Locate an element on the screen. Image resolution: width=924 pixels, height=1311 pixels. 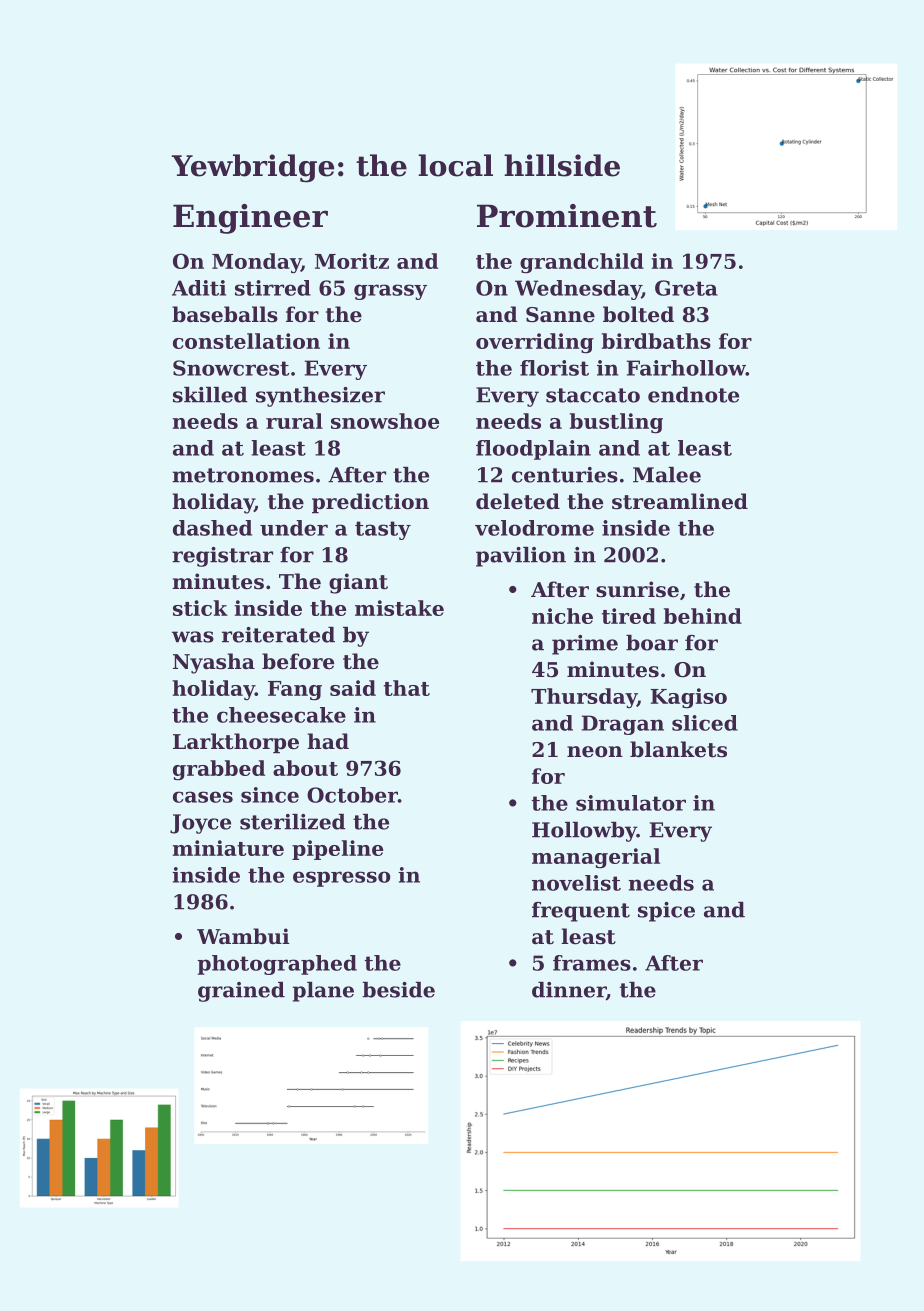
grained is located at coordinates (241, 992).
